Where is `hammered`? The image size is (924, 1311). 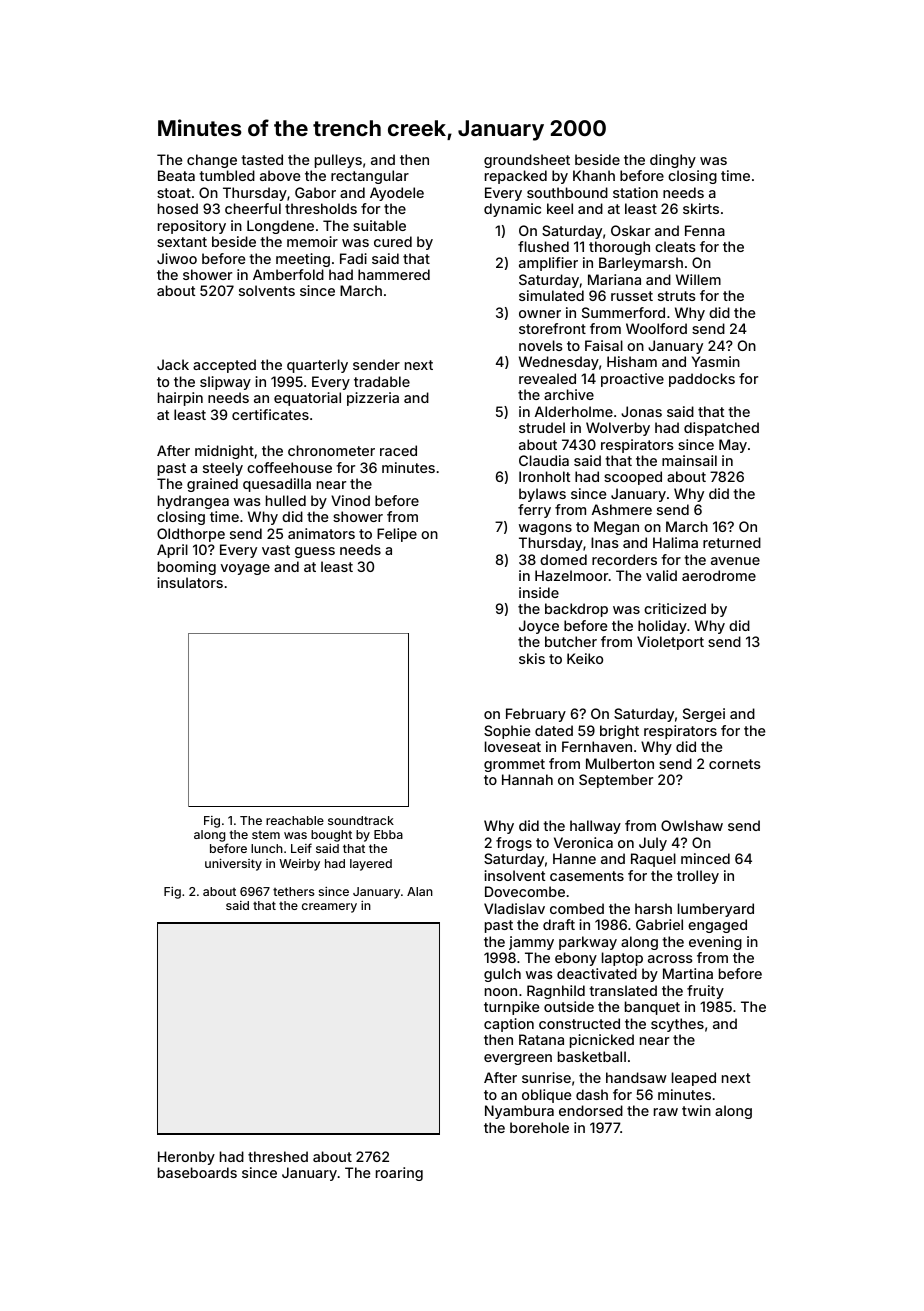
hammered is located at coordinates (394, 274).
